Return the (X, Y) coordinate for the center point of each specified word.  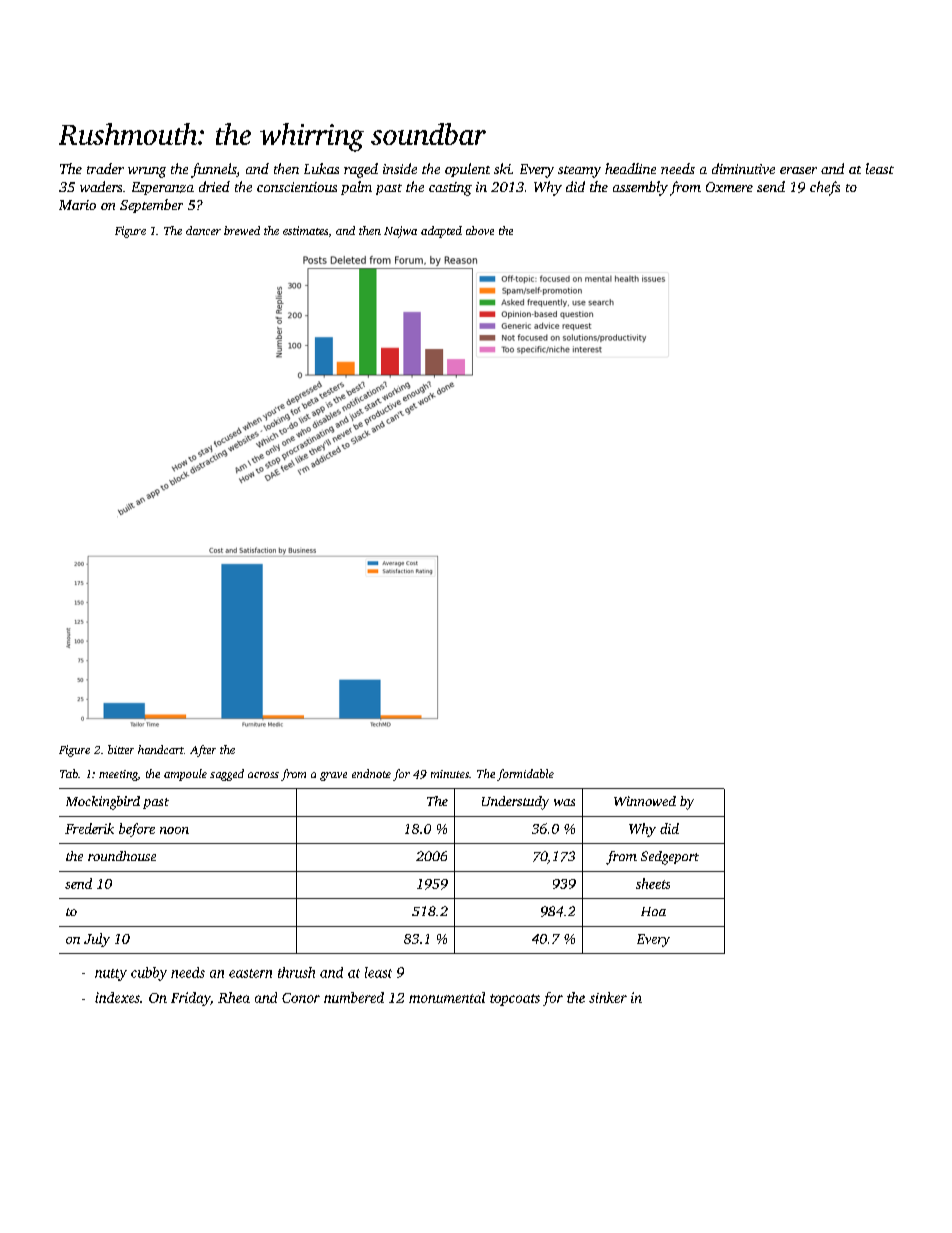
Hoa (653, 911)
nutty (111, 975)
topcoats (515, 1000)
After (203, 751)
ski (502, 168)
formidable (525, 775)
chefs (825, 188)
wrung (147, 172)
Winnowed (645, 801)
